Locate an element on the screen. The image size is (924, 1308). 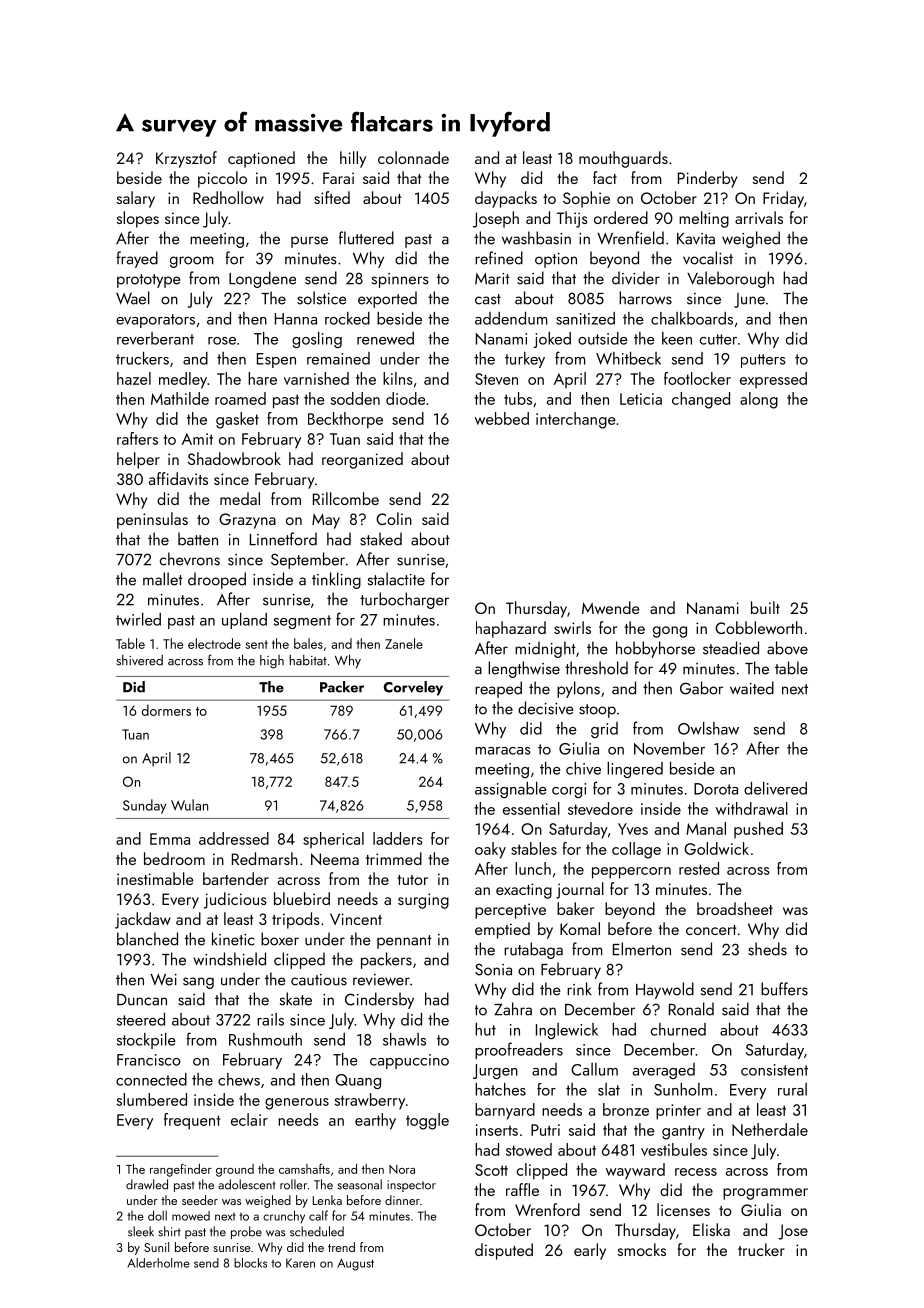
lengthwise is located at coordinates (524, 669).
